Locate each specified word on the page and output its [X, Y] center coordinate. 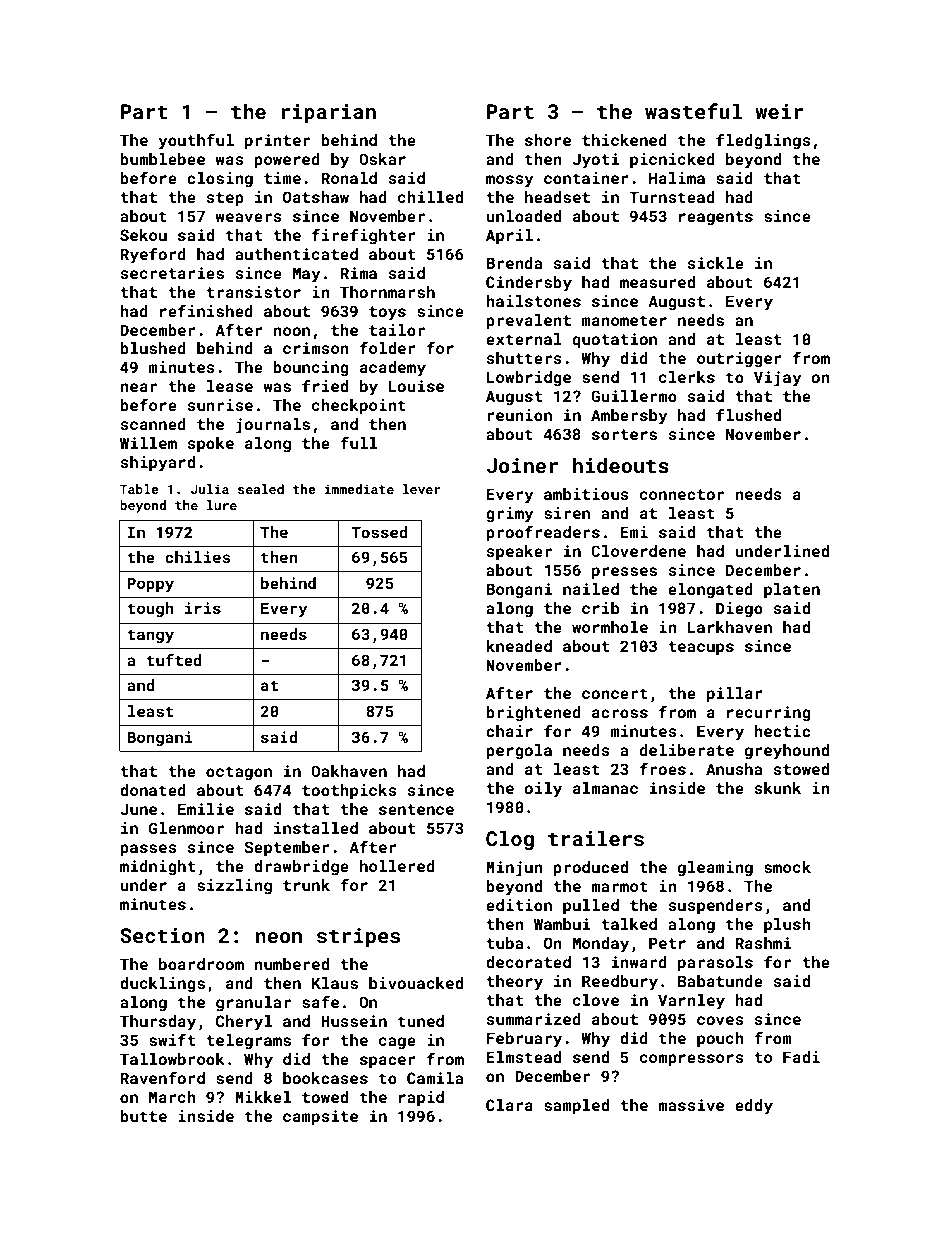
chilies [198, 557]
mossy [510, 181]
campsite [320, 1118]
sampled [576, 1107]
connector [682, 494]
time [282, 178]
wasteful [693, 111]
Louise [416, 386]
